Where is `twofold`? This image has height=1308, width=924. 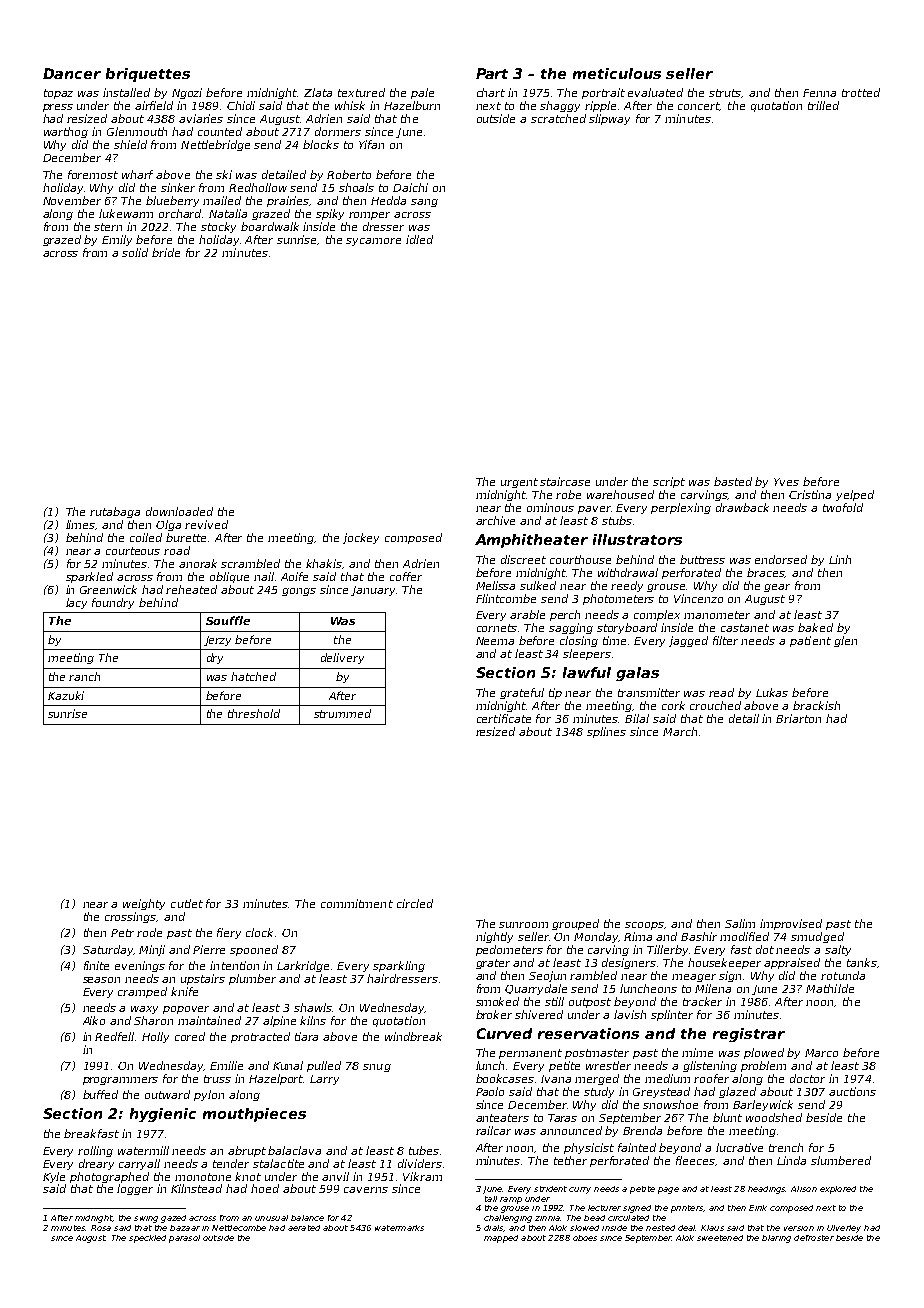
twofold is located at coordinates (843, 507).
